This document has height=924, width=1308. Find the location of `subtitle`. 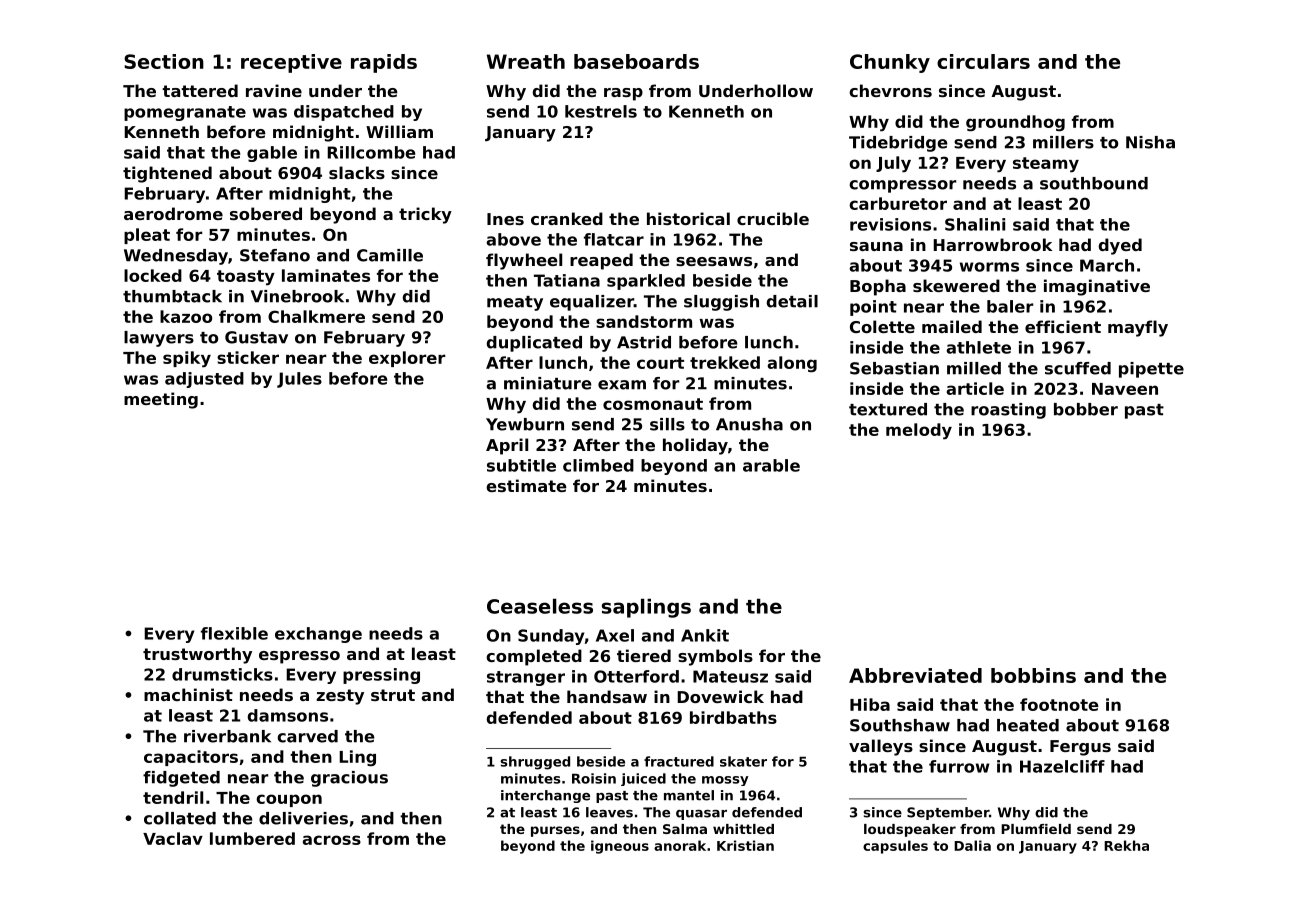

subtitle is located at coordinates (521, 465).
